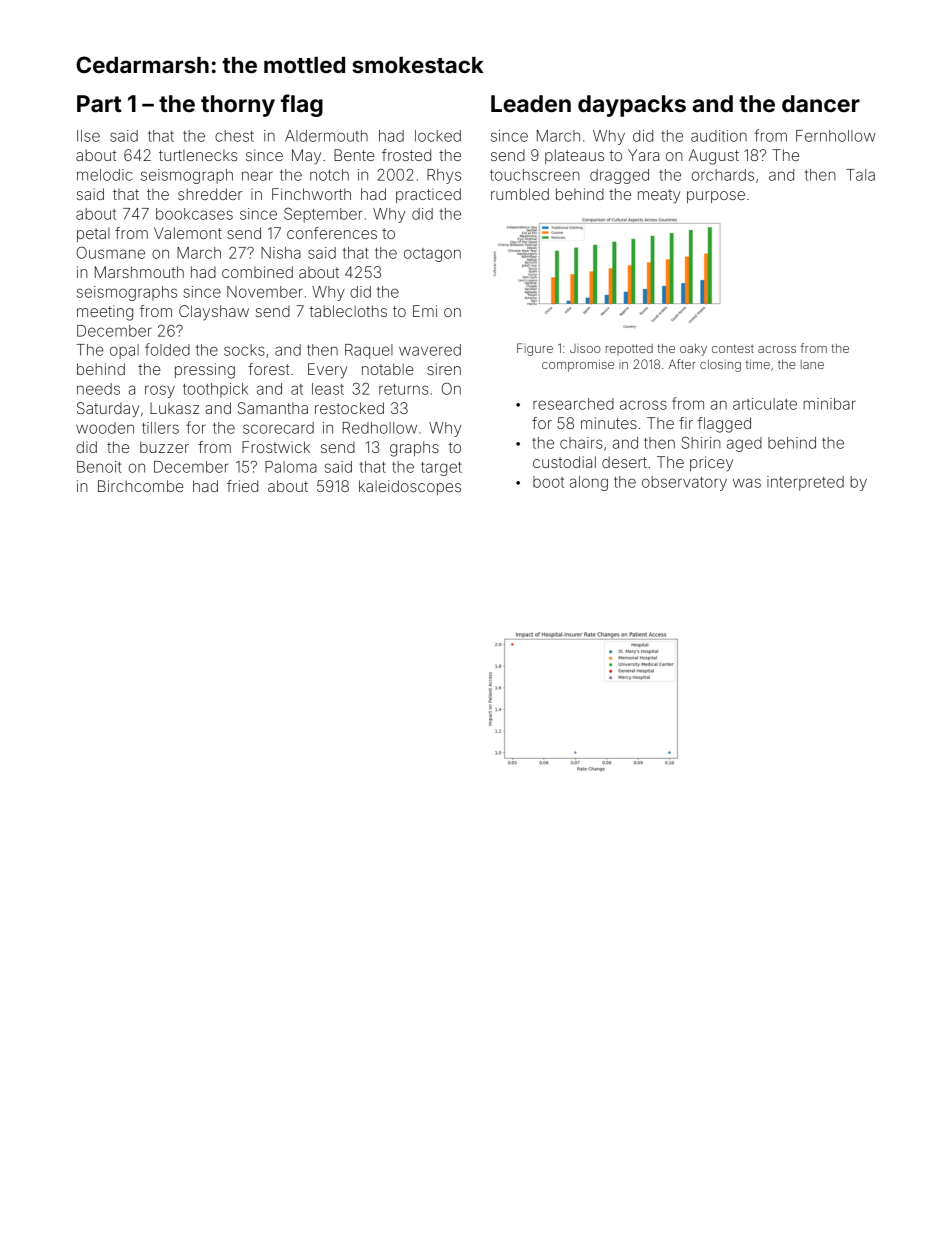  What do you see at coordinates (380, 428) in the document?
I see `Redhollow` at bounding box center [380, 428].
